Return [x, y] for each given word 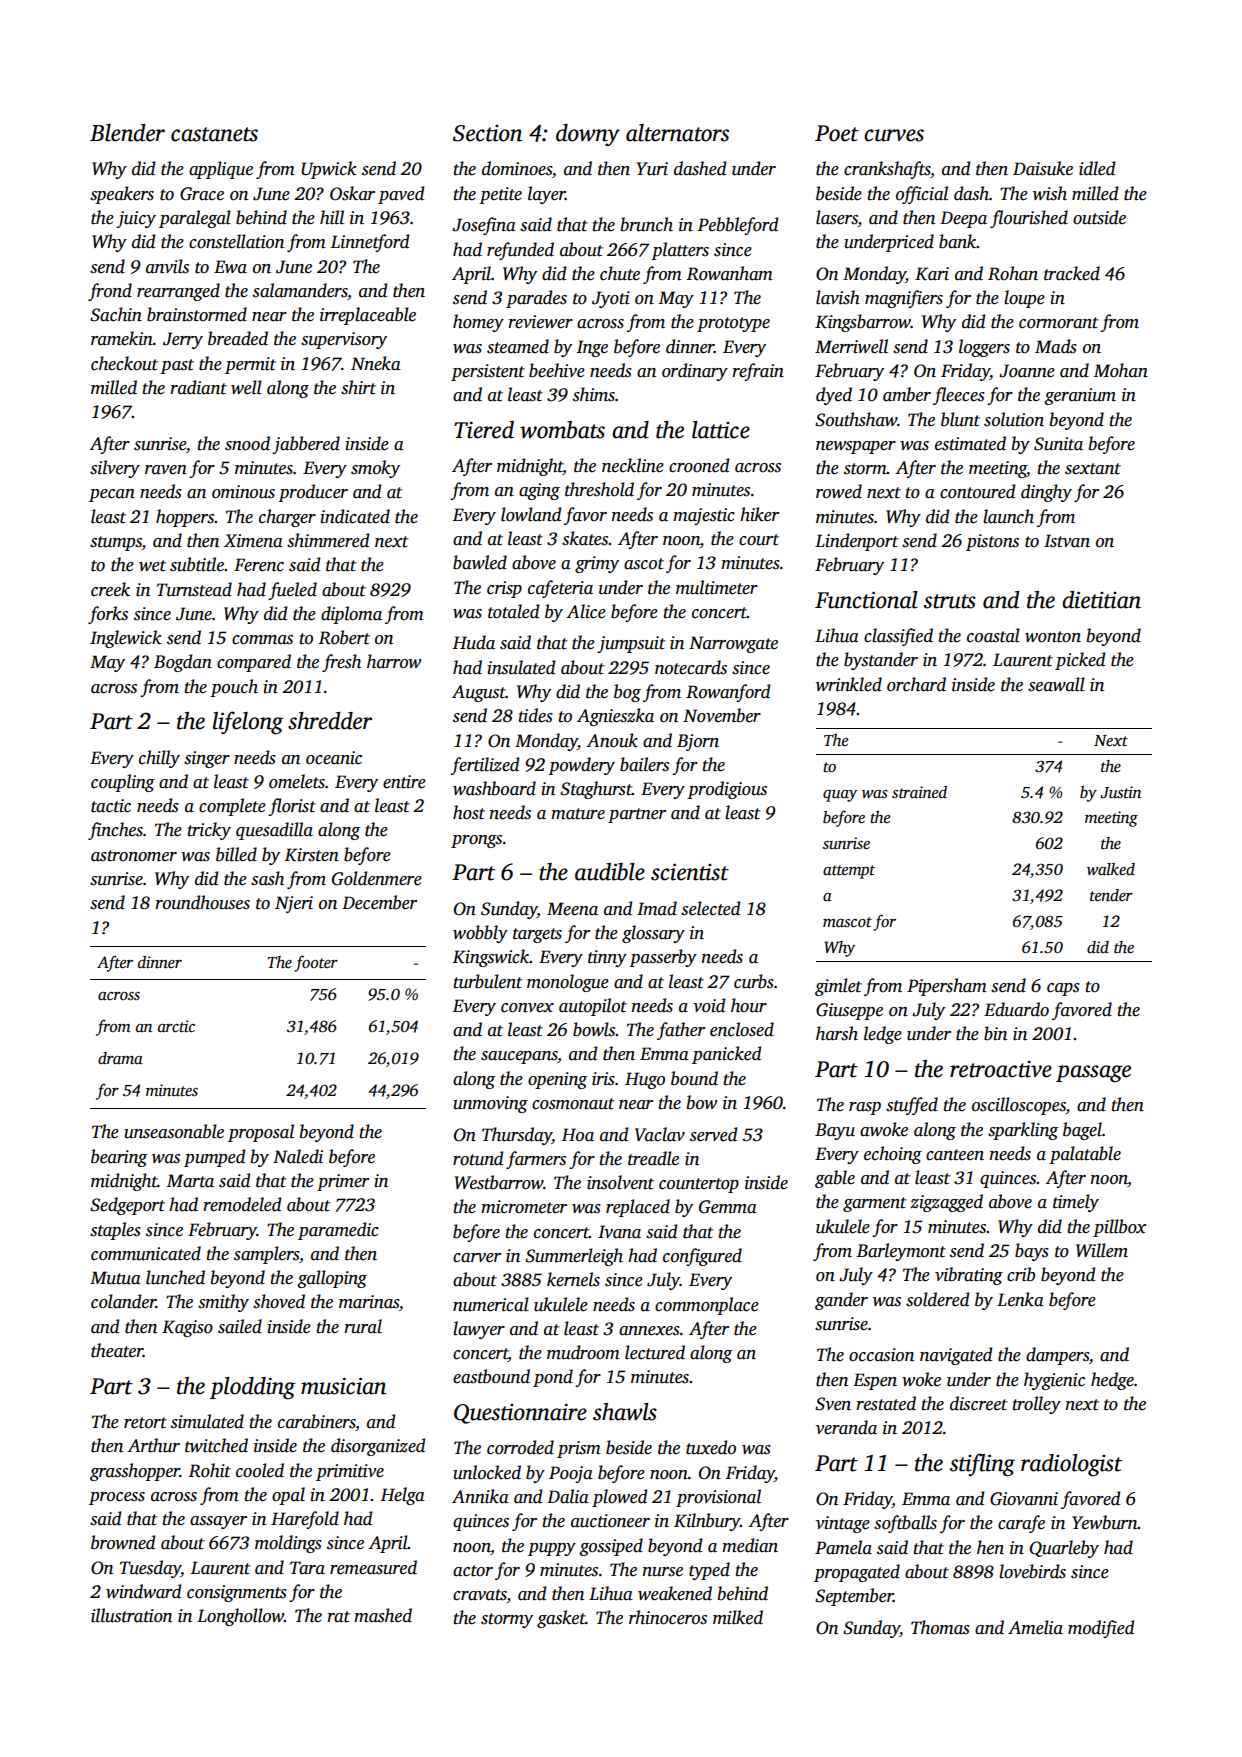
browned [123, 1542]
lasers [837, 218]
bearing [119, 1158]
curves [894, 135]
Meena [572, 909]
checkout [124, 363]
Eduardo [1016, 1009]
